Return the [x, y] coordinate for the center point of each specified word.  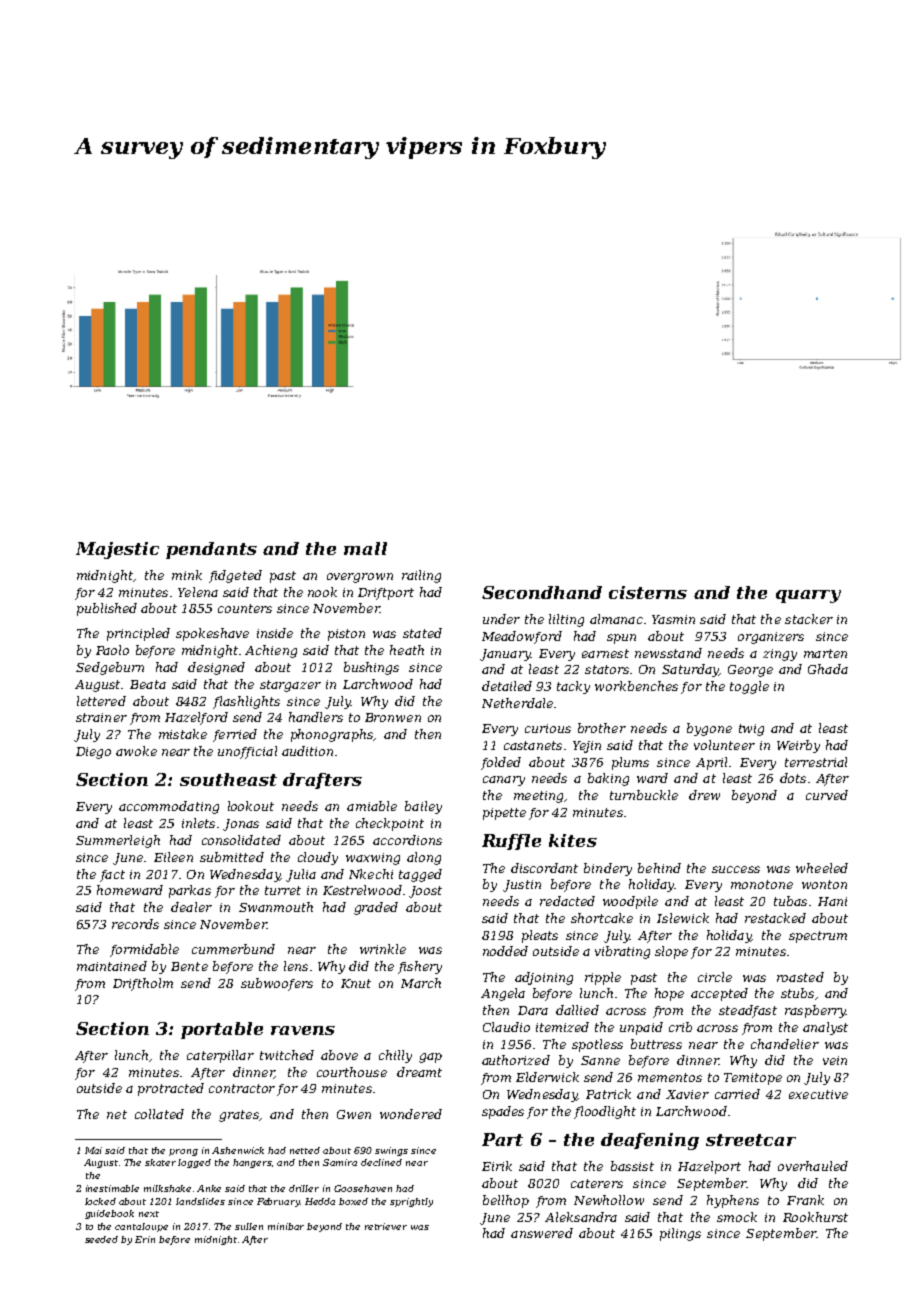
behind [659, 868]
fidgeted [235, 576]
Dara [533, 1010]
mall [365, 548]
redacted [567, 901]
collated [159, 1114]
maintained [112, 966]
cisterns [648, 592]
